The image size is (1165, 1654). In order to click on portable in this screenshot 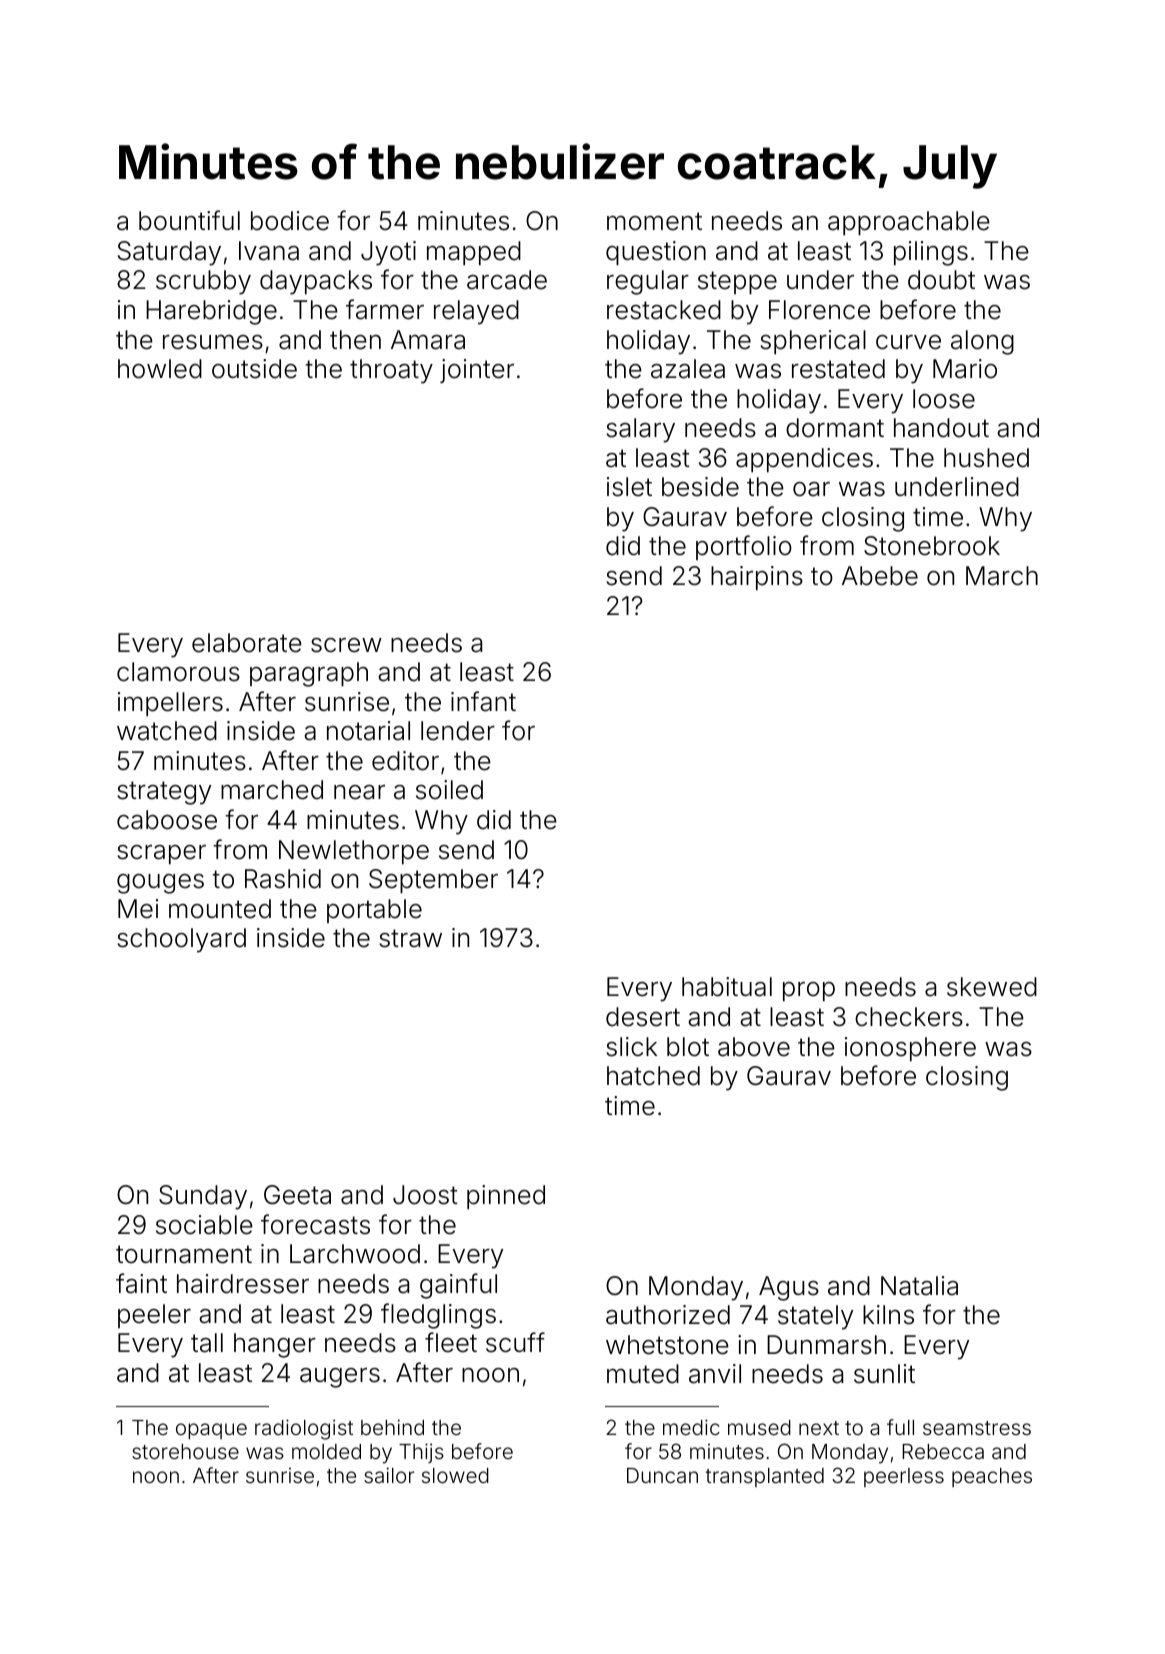, I will do `click(374, 911)`.
